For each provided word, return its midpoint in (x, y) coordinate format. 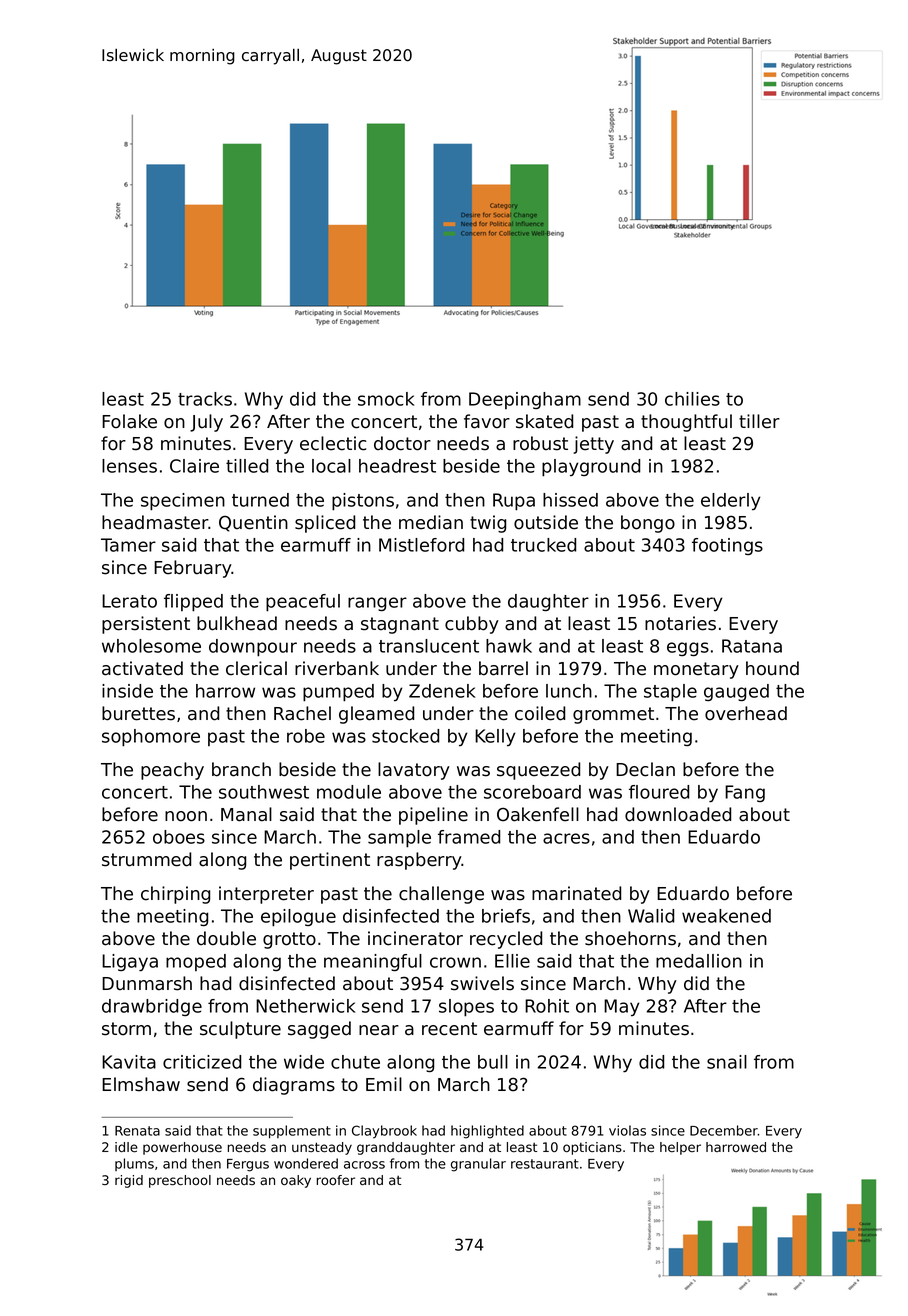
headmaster (155, 522)
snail (727, 1062)
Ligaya (130, 963)
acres (566, 838)
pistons (363, 502)
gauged (736, 692)
